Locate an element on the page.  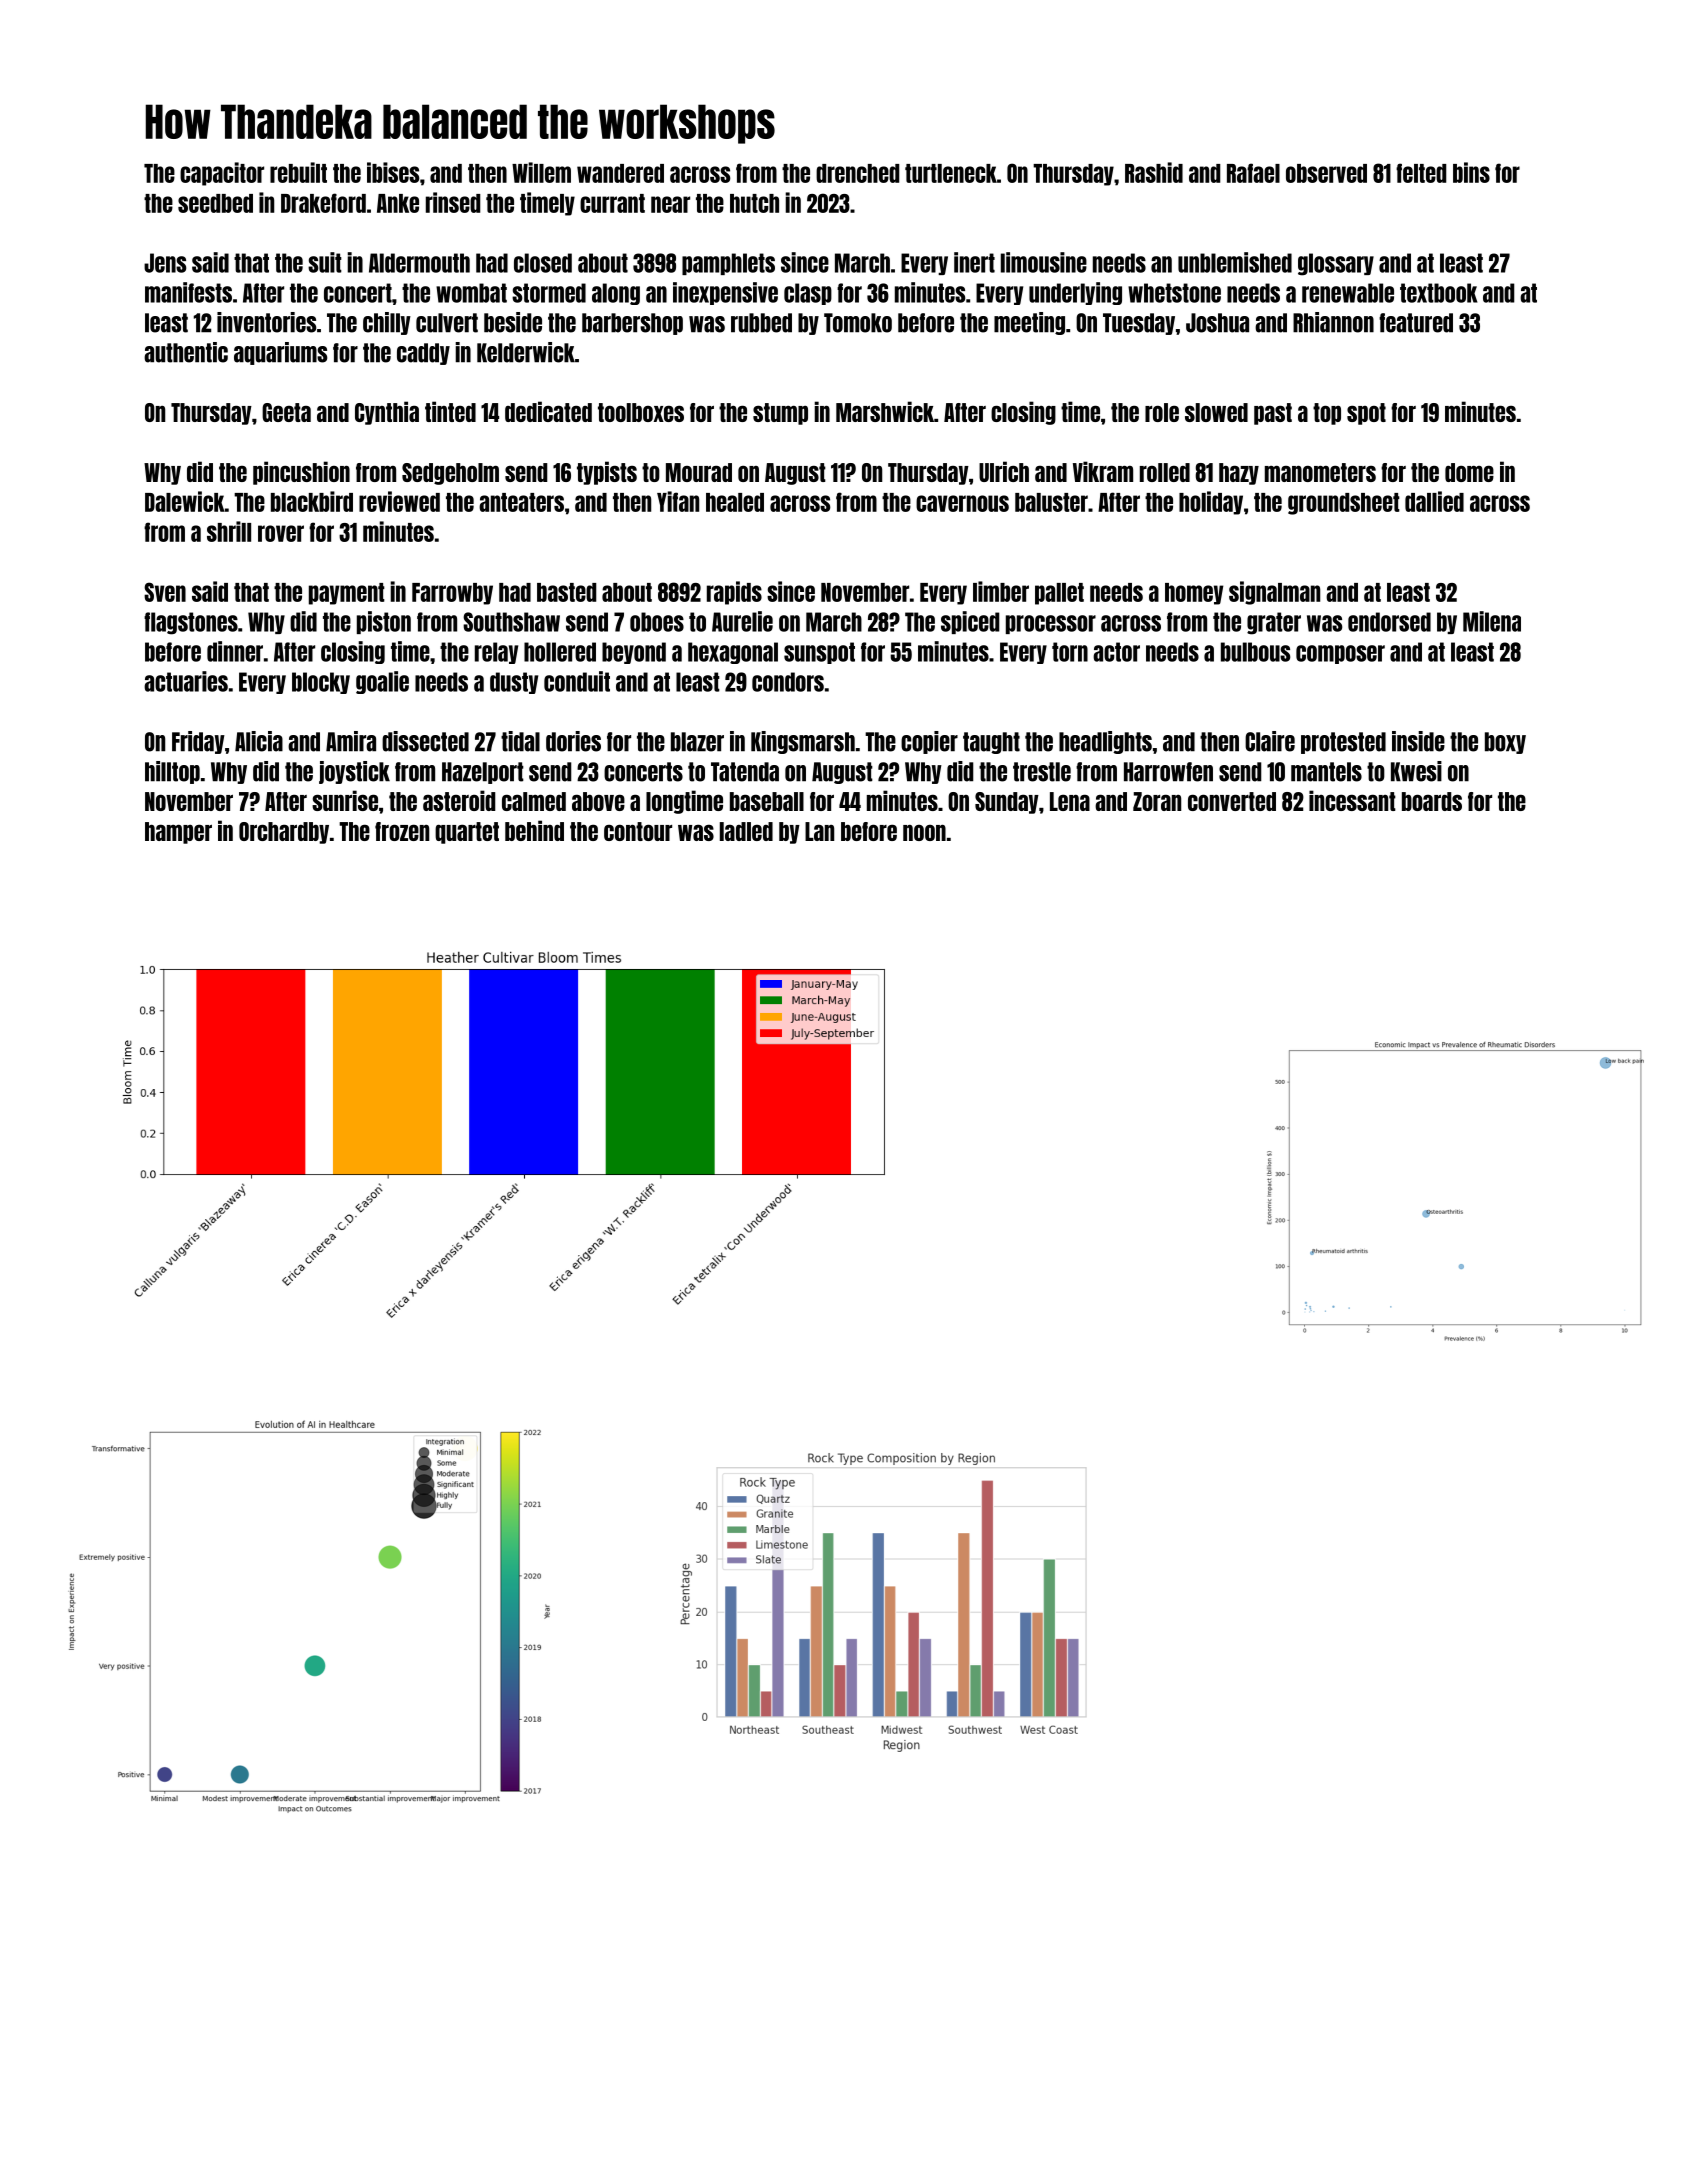
manifests is located at coordinates (188, 292).
